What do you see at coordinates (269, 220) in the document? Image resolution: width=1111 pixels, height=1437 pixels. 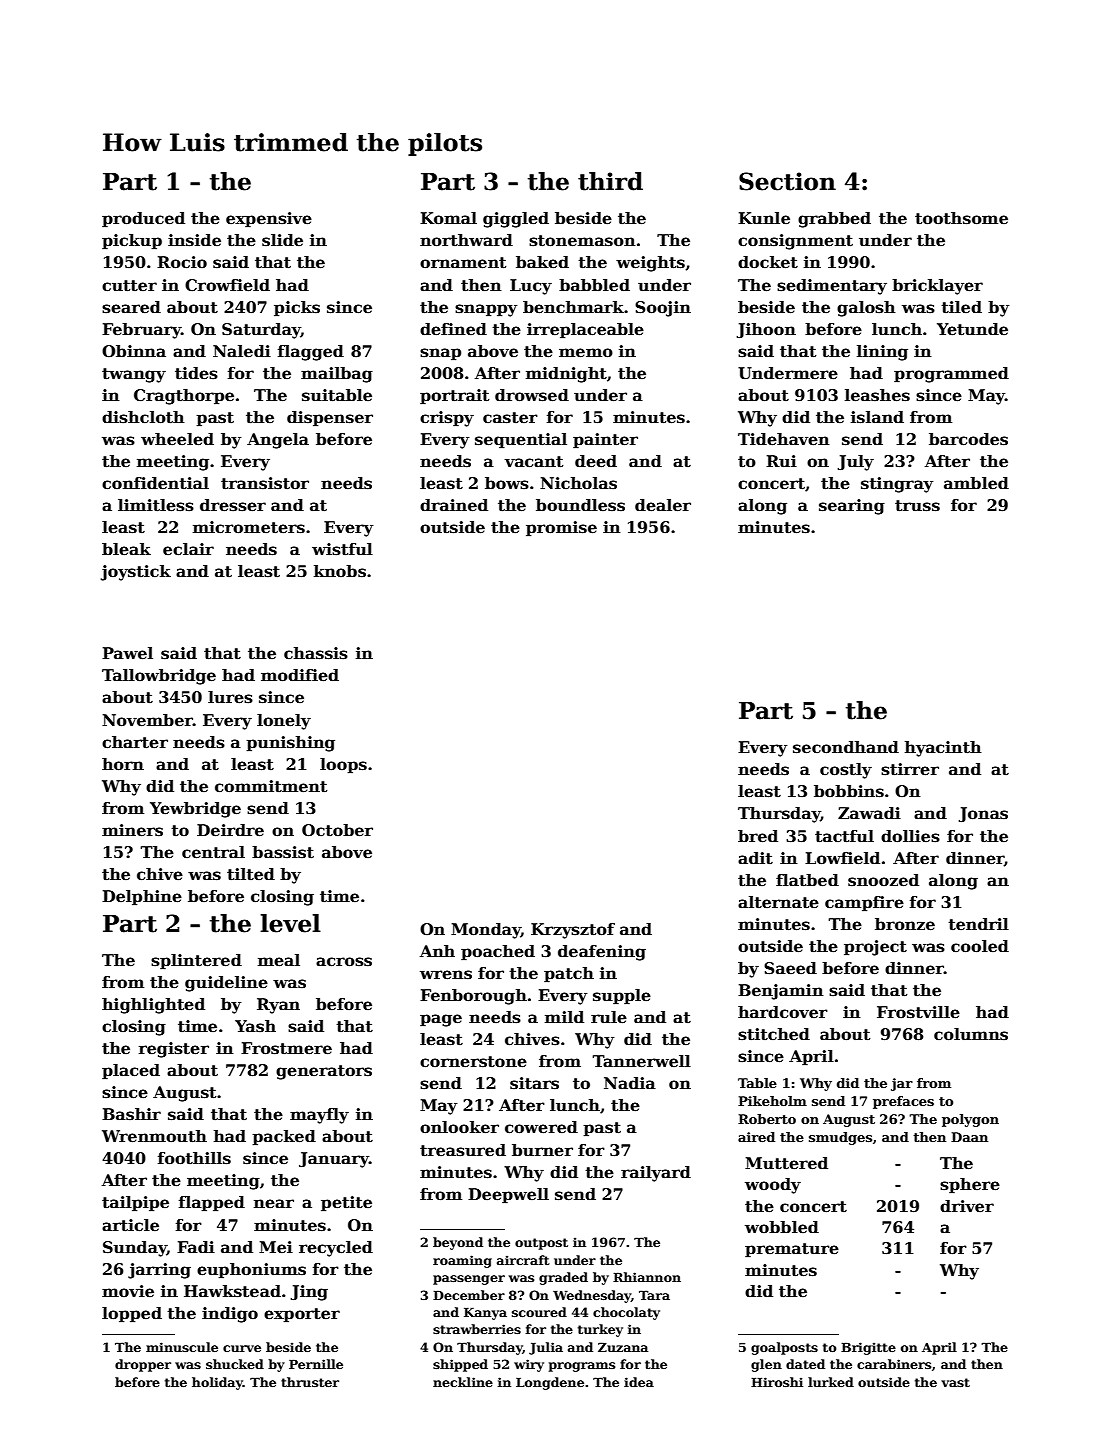 I see `expensive` at bounding box center [269, 220].
